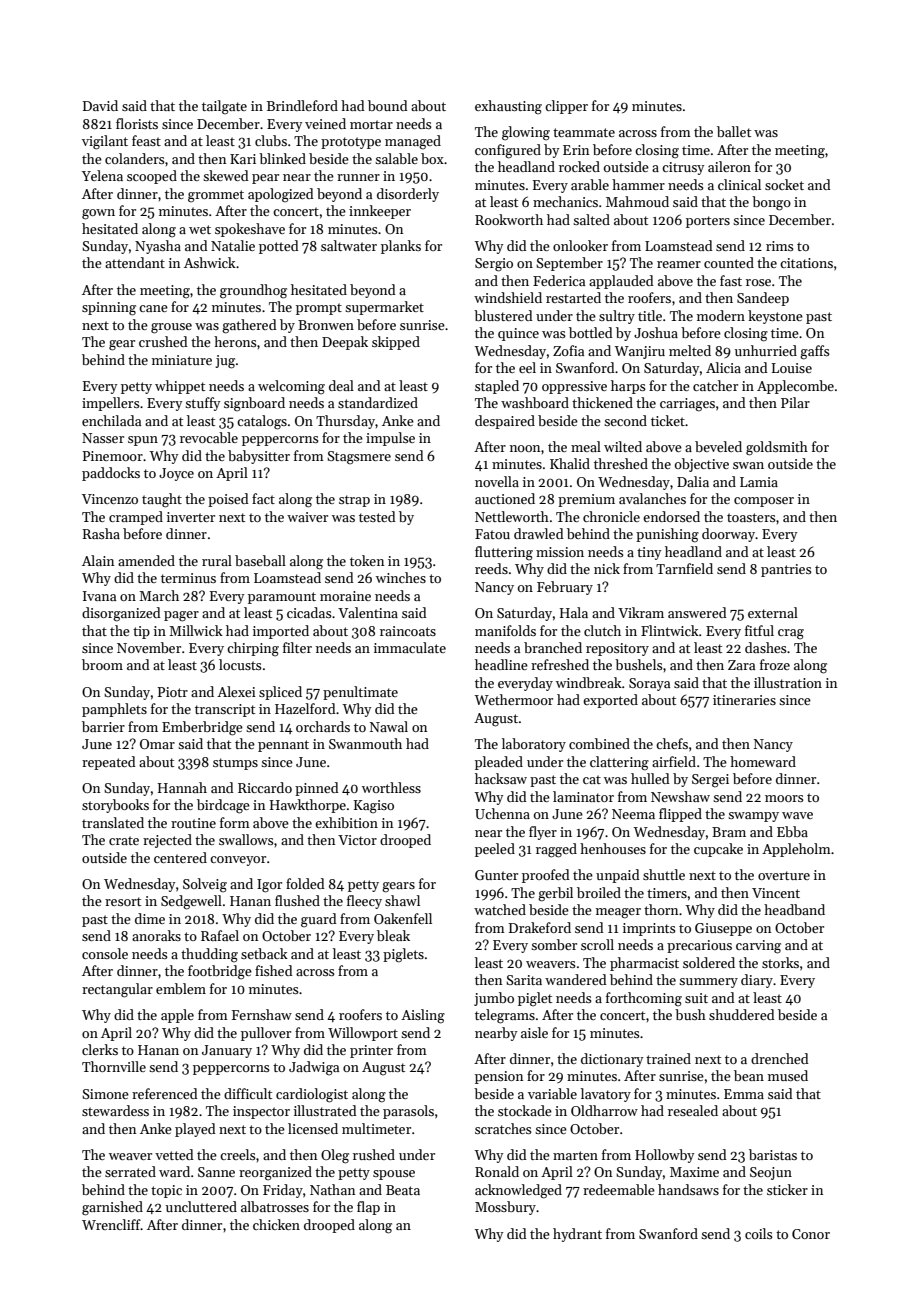  Describe the element at coordinates (759, 1233) in the screenshot. I see `coils` at that location.
